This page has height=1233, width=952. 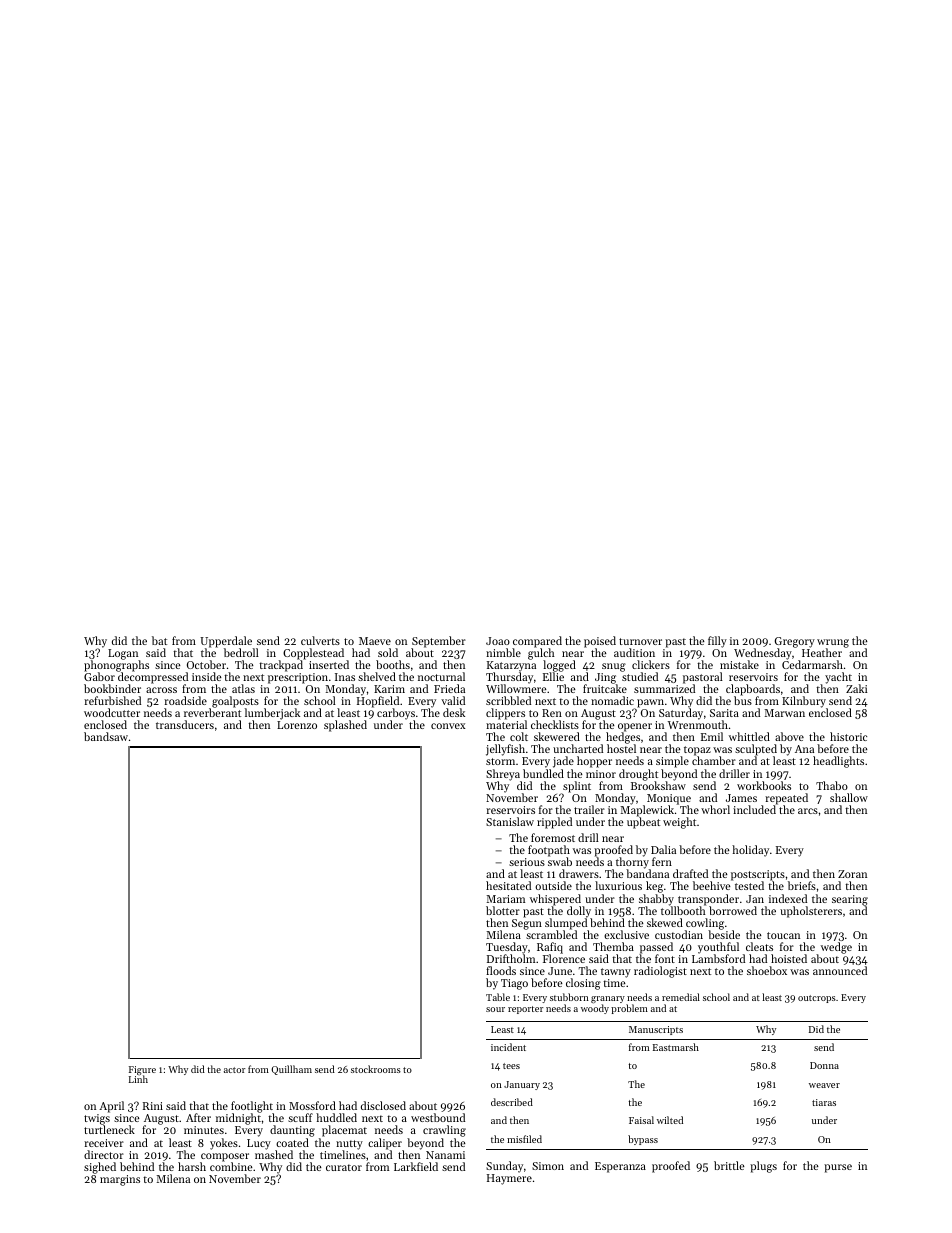 I want to click on Eastmarsh, so click(x=676, y=1047).
